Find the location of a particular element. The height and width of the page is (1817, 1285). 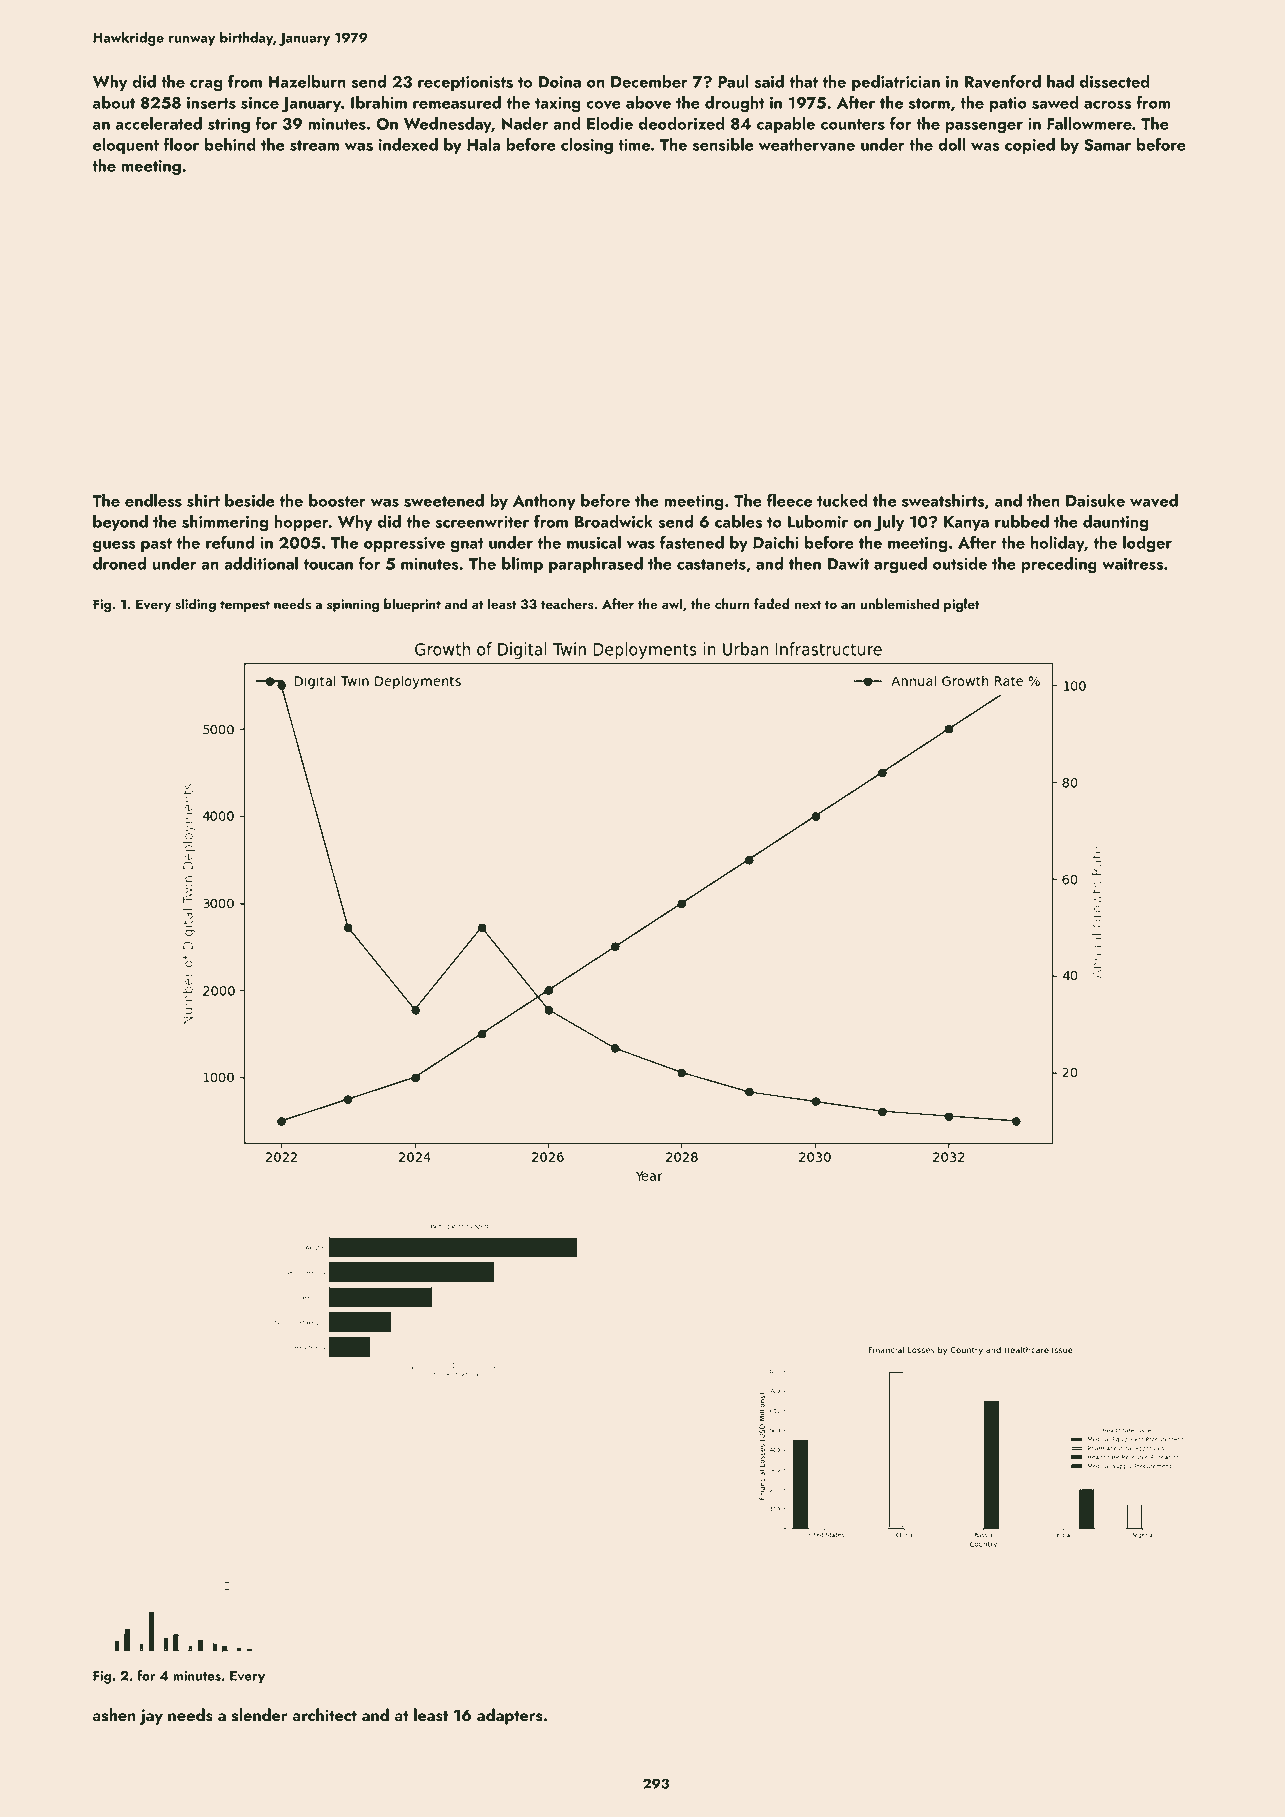

unblemished is located at coordinates (900, 604).
